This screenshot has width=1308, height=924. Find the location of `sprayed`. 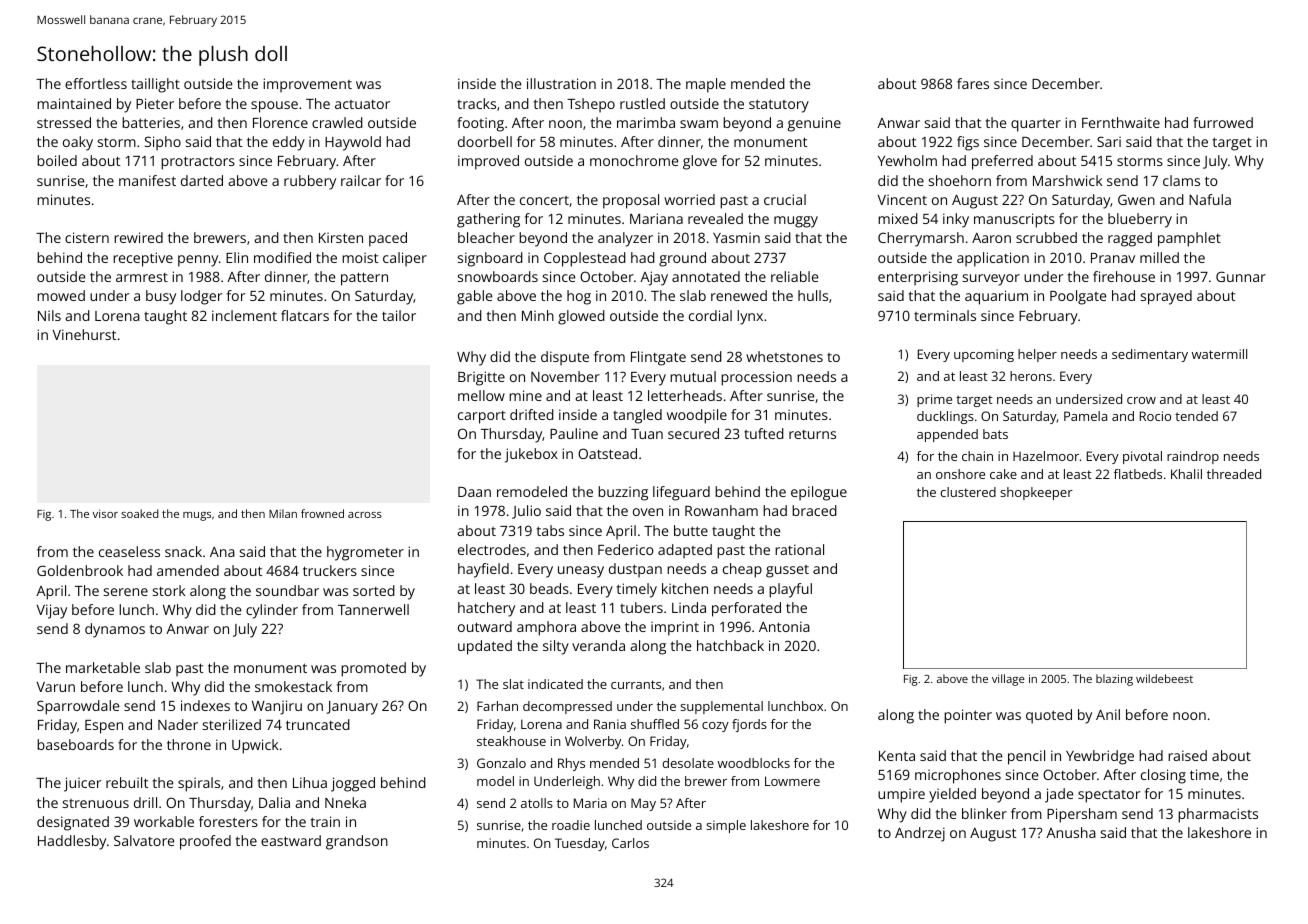

sprayed is located at coordinates (1166, 297).
